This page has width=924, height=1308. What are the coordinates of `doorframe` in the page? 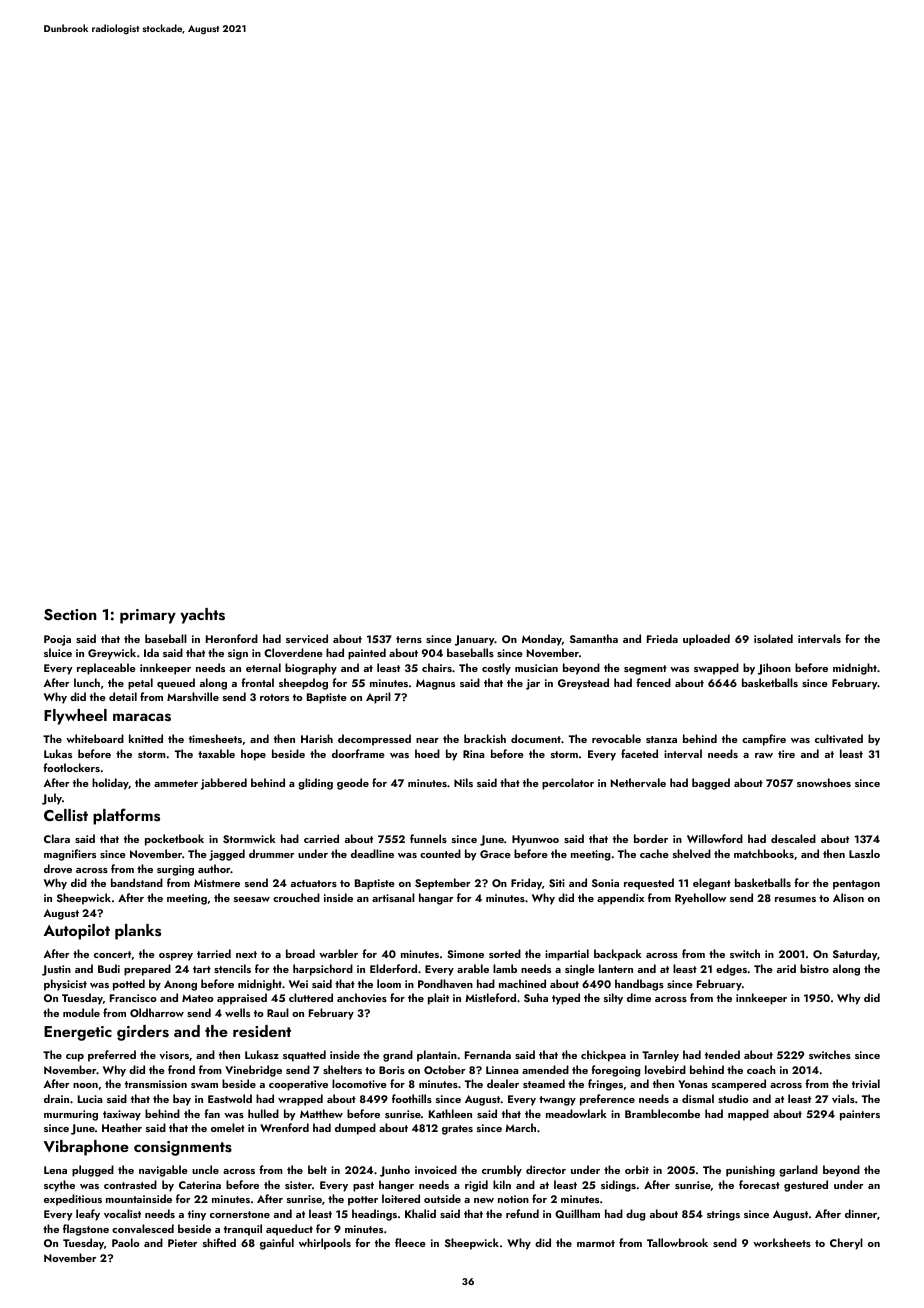 It's located at (358, 753).
